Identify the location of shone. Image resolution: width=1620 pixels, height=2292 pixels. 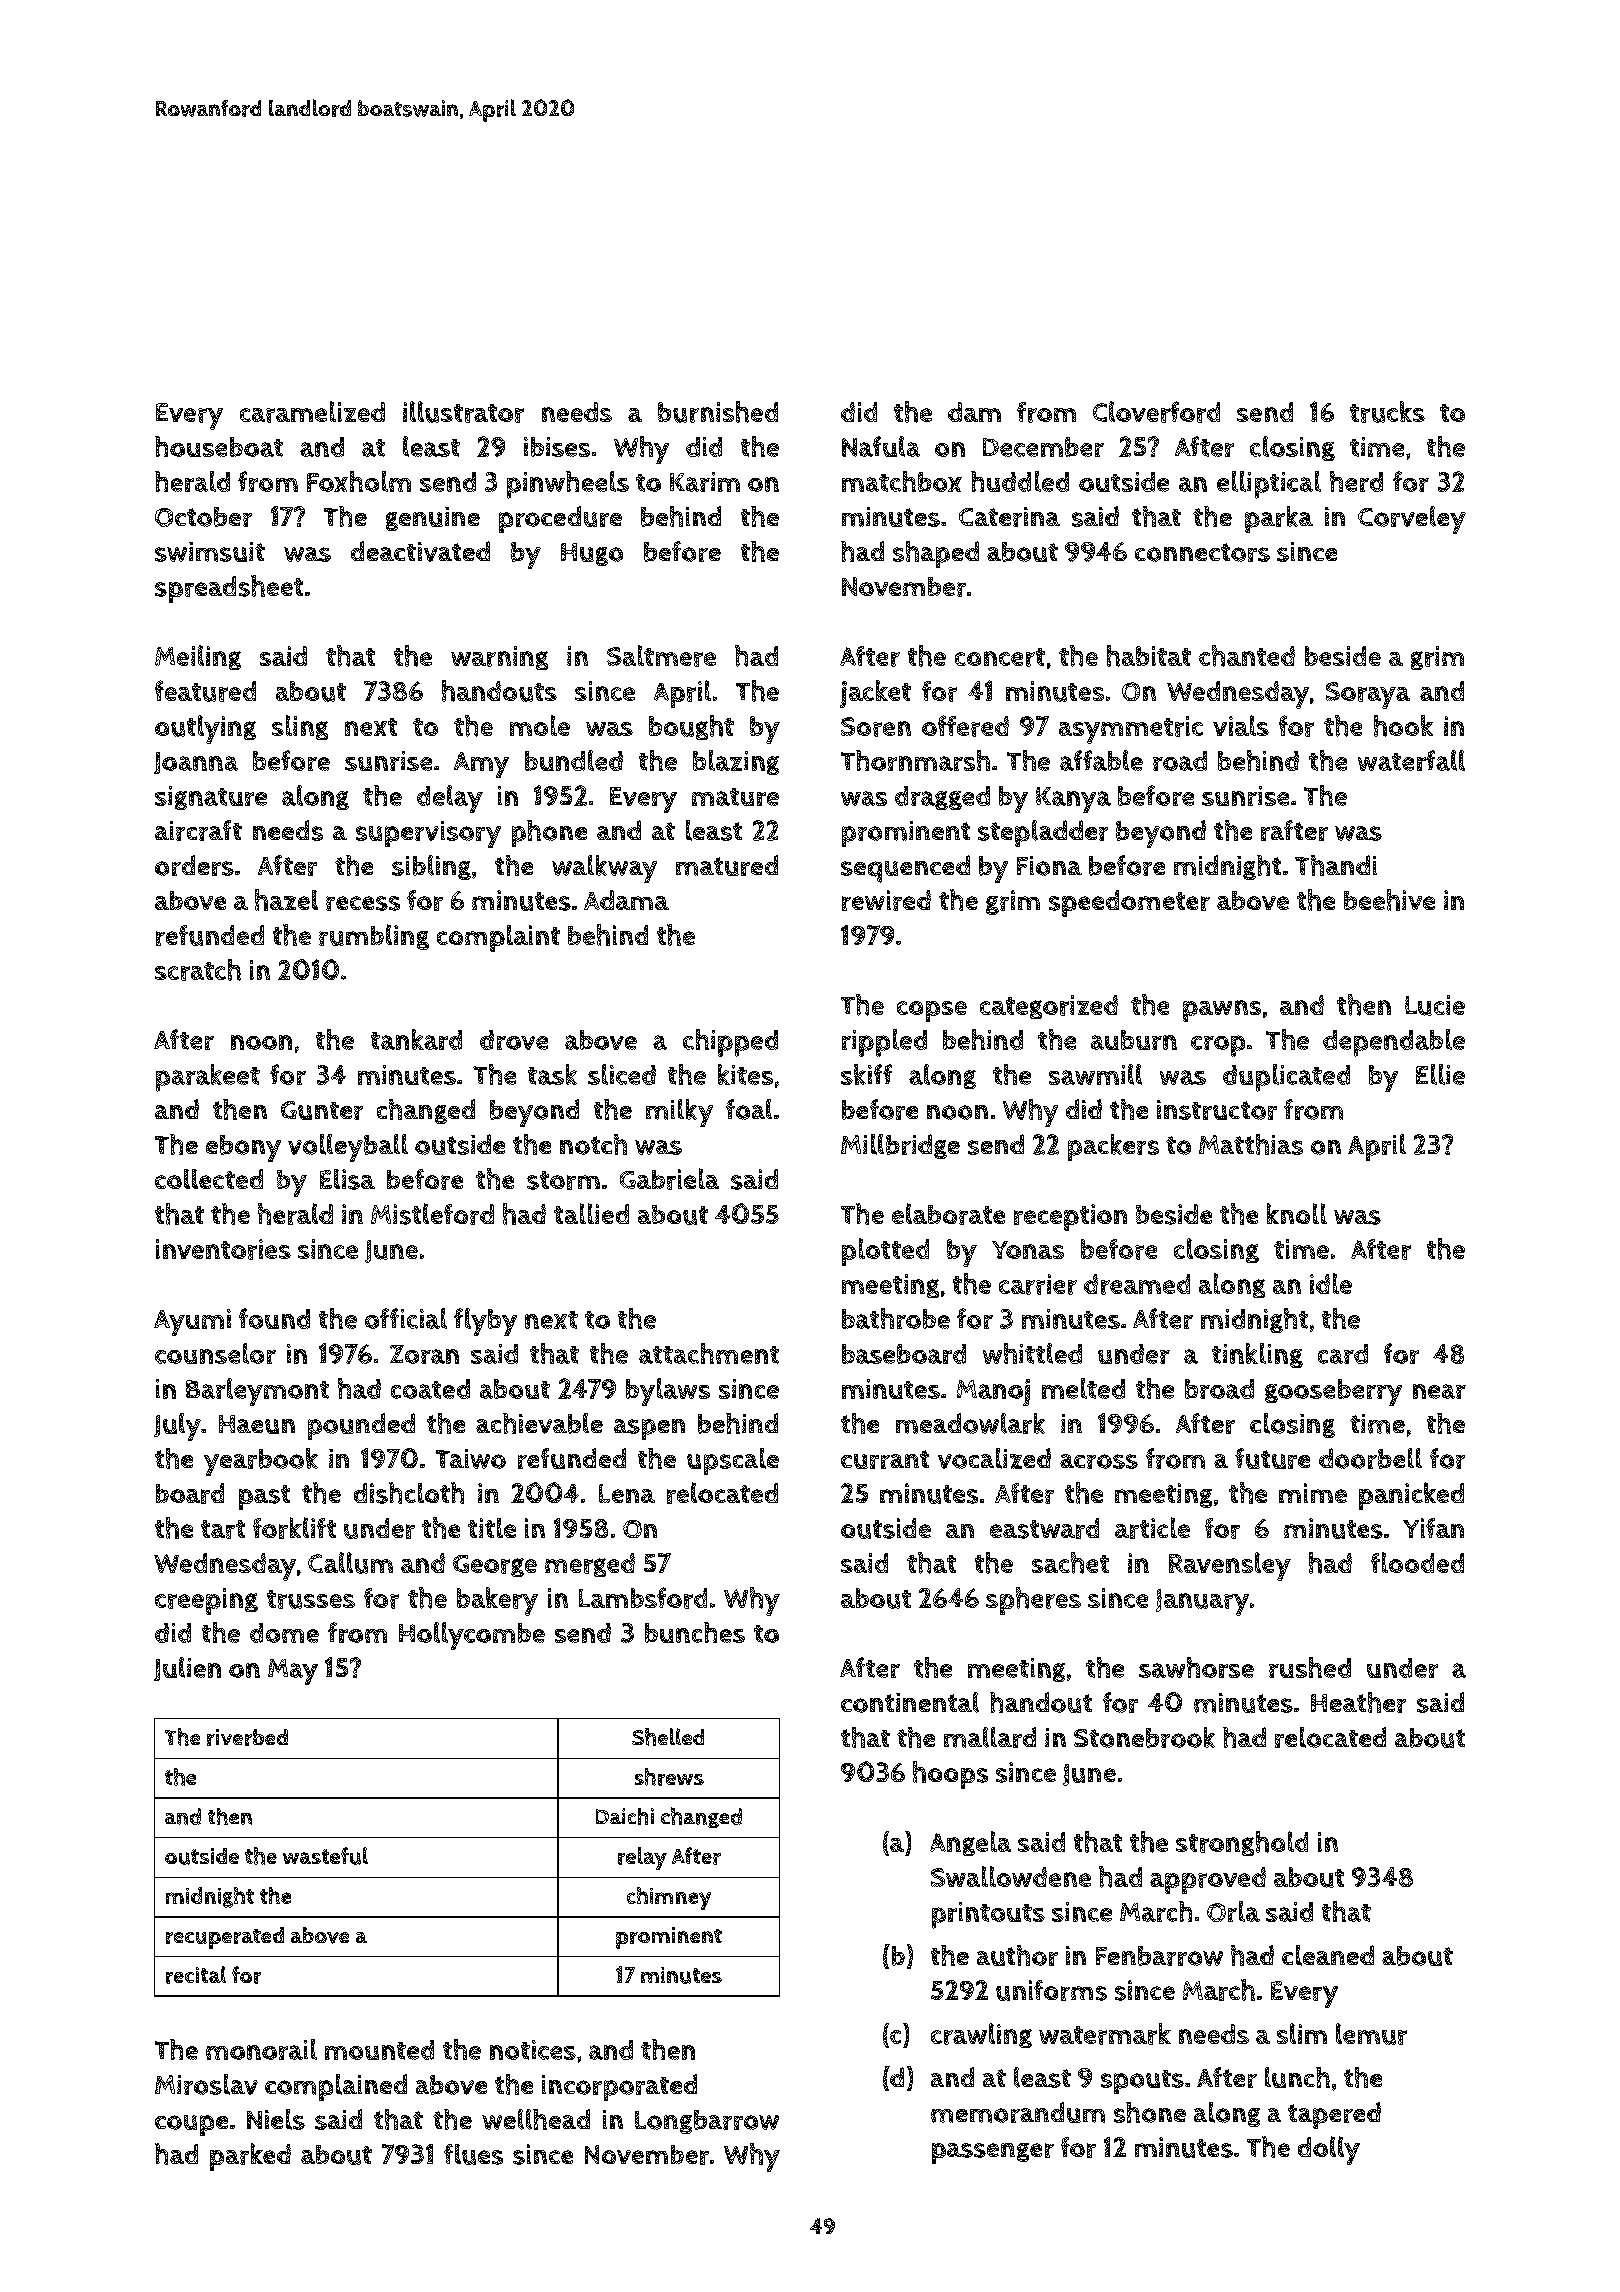
(1150, 2112).
